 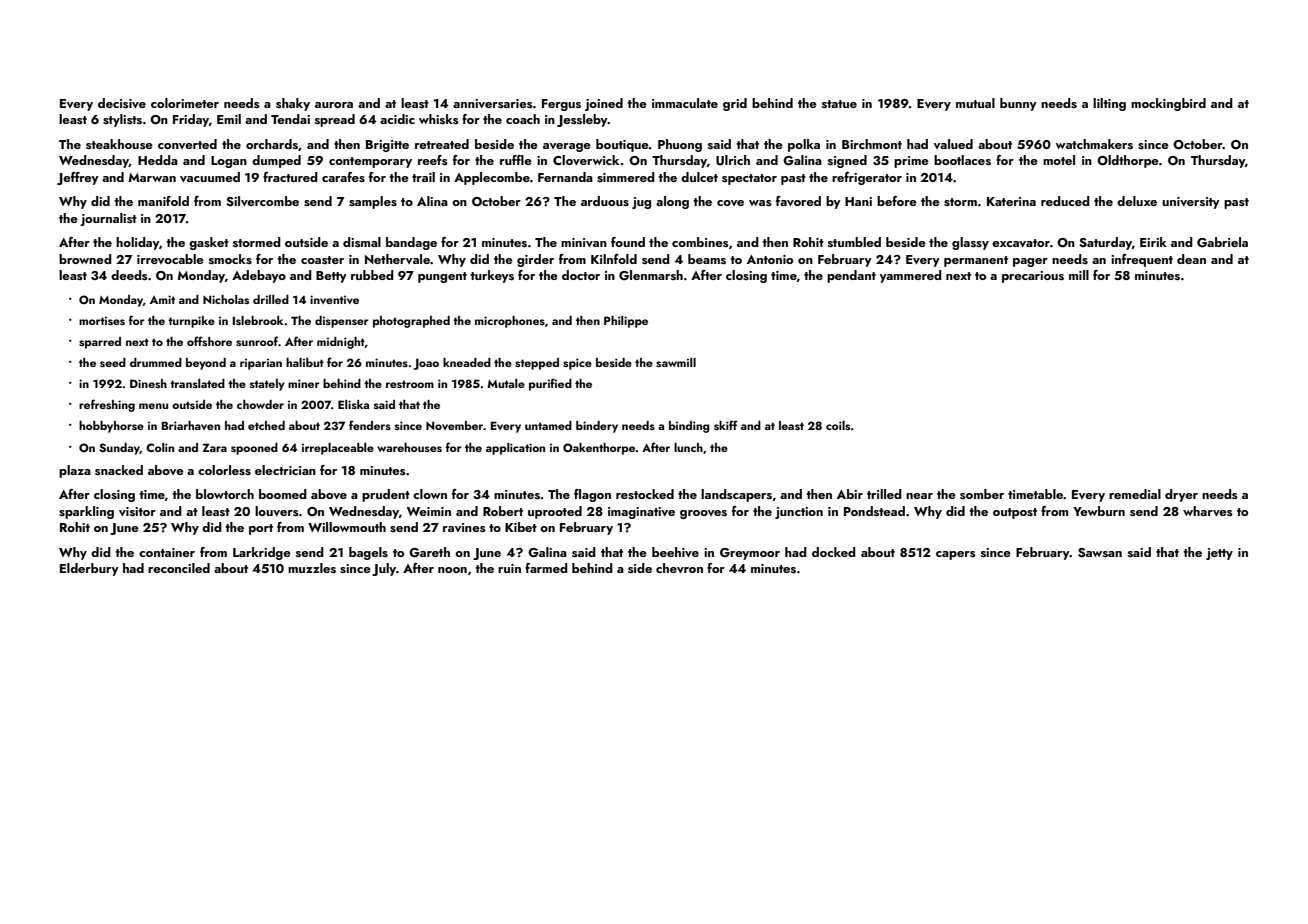 I want to click on farmed, so click(x=546, y=568).
